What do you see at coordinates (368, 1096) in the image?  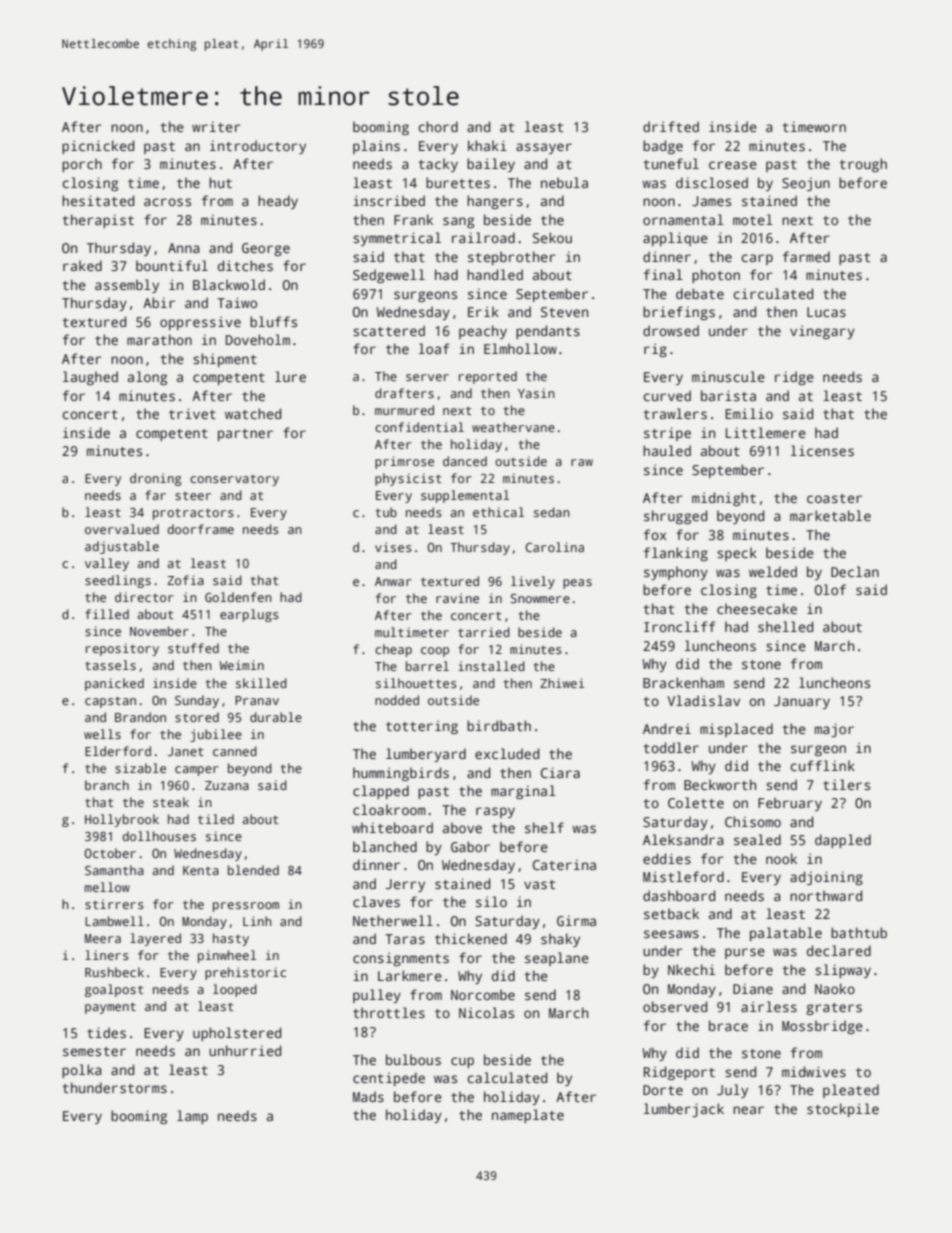 I see `Mads` at bounding box center [368, 1096].
